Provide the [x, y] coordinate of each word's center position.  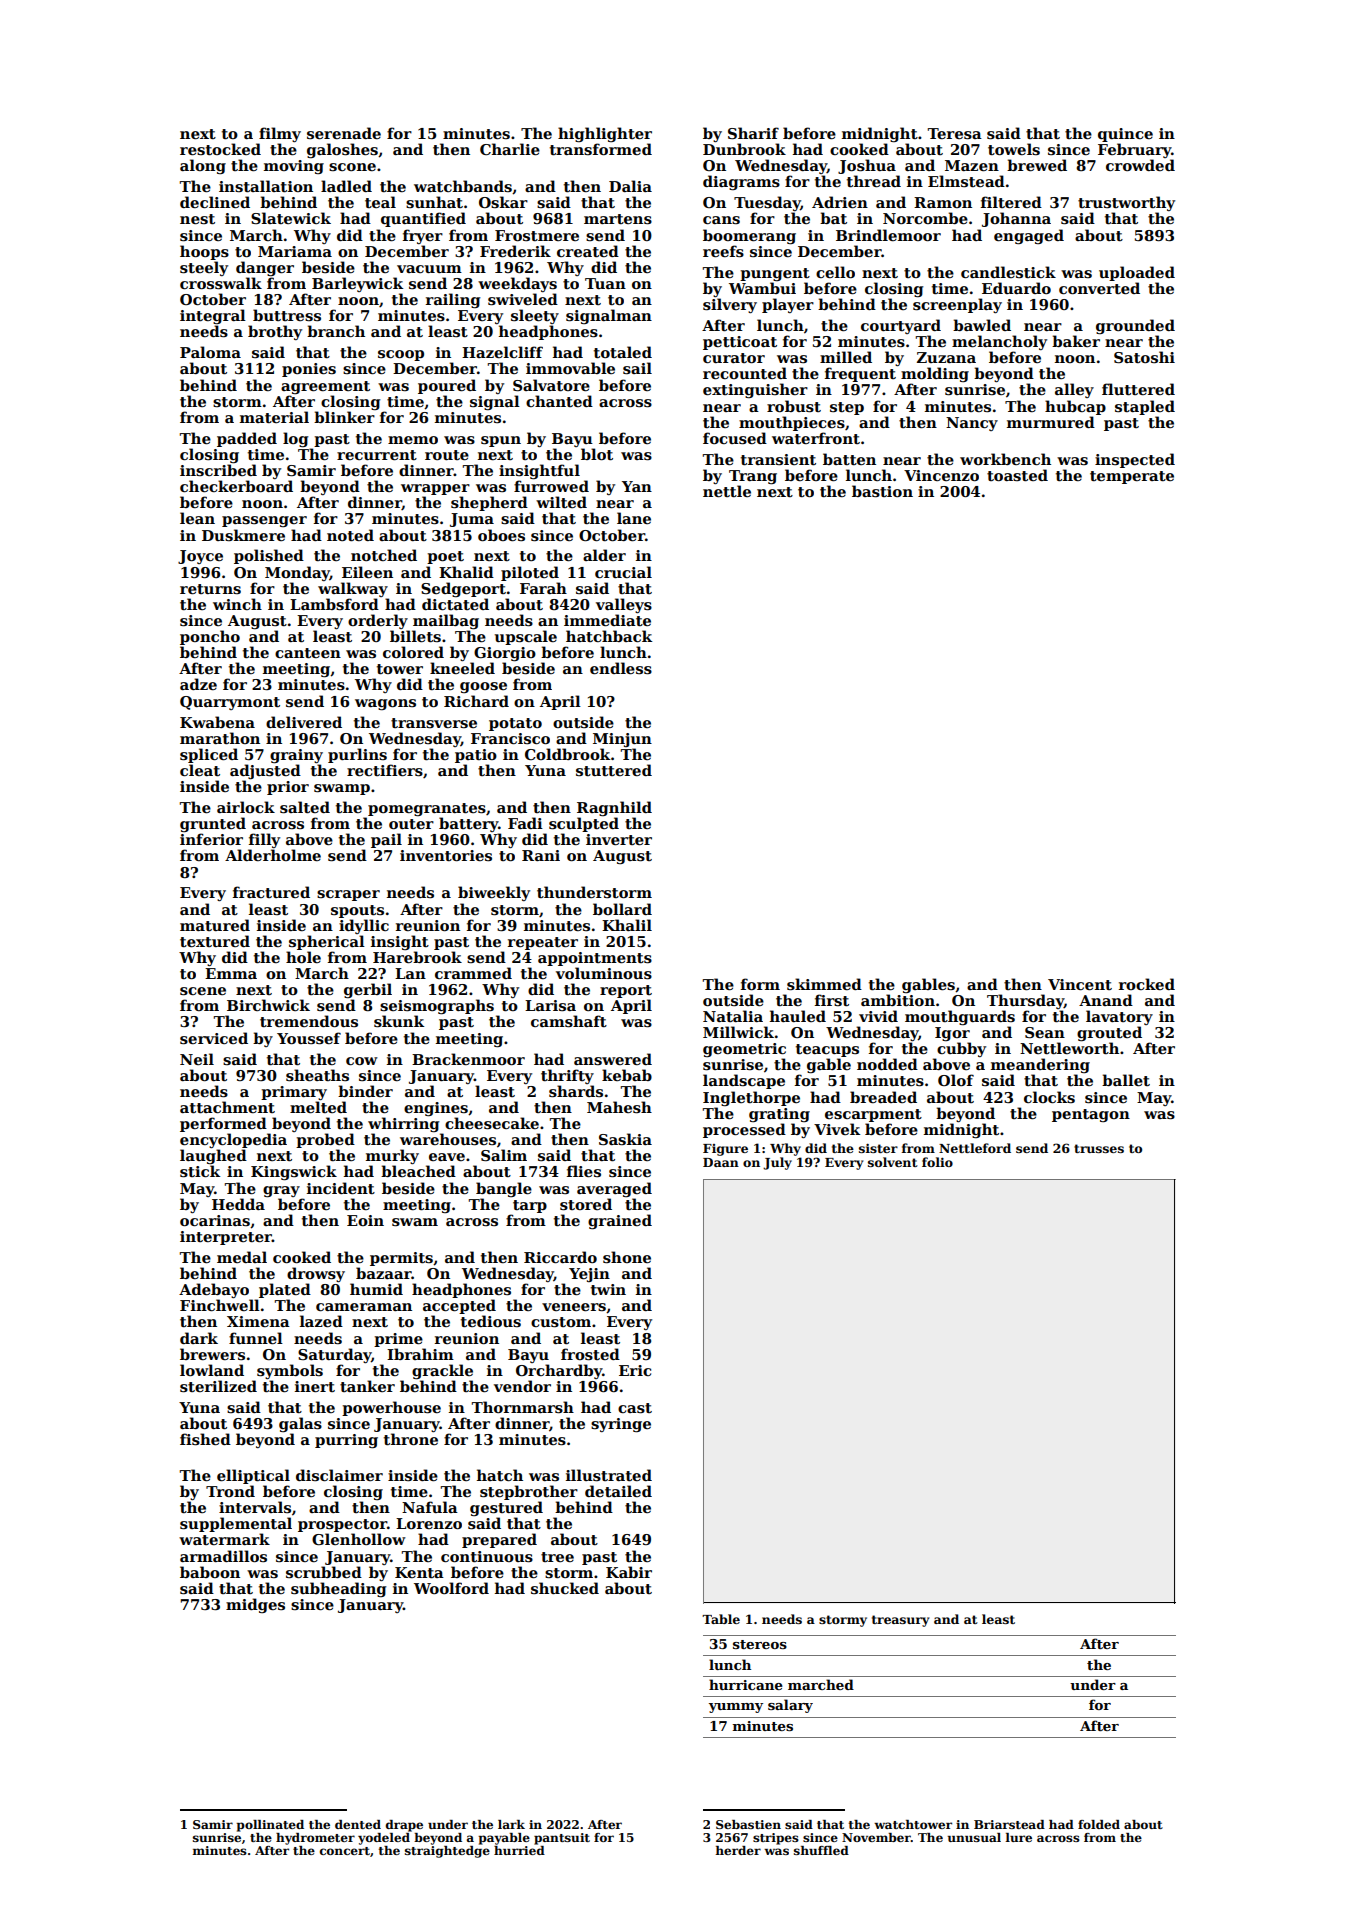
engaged [1029, 236]
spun [501, 441]
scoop [401, 355]
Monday [297, 573]
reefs [723, 251]
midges [255, 1605]
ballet [1126, 1080]
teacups [827, 1050]
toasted [1017, 475]
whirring [403, 1124]
